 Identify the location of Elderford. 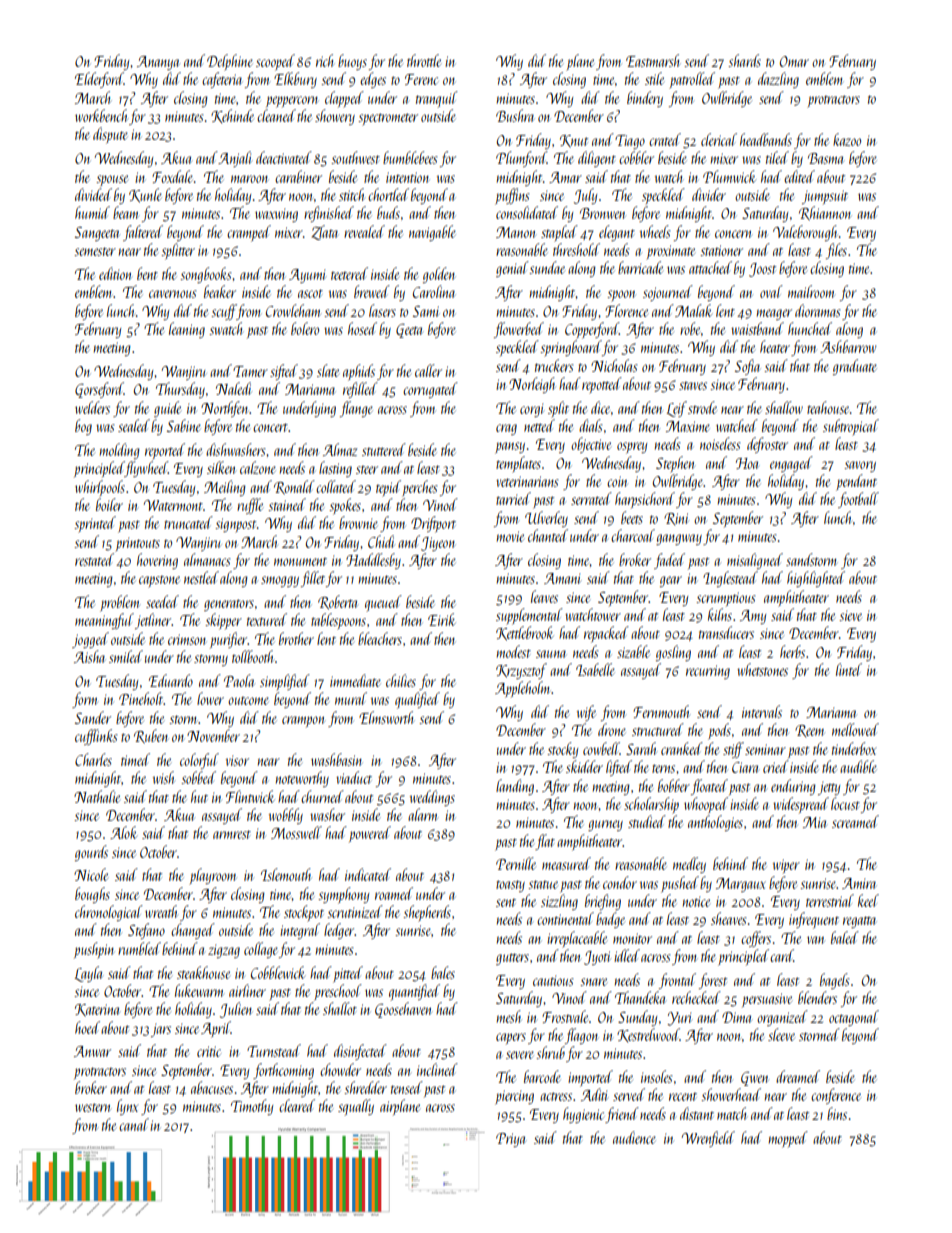
(99, 80).
